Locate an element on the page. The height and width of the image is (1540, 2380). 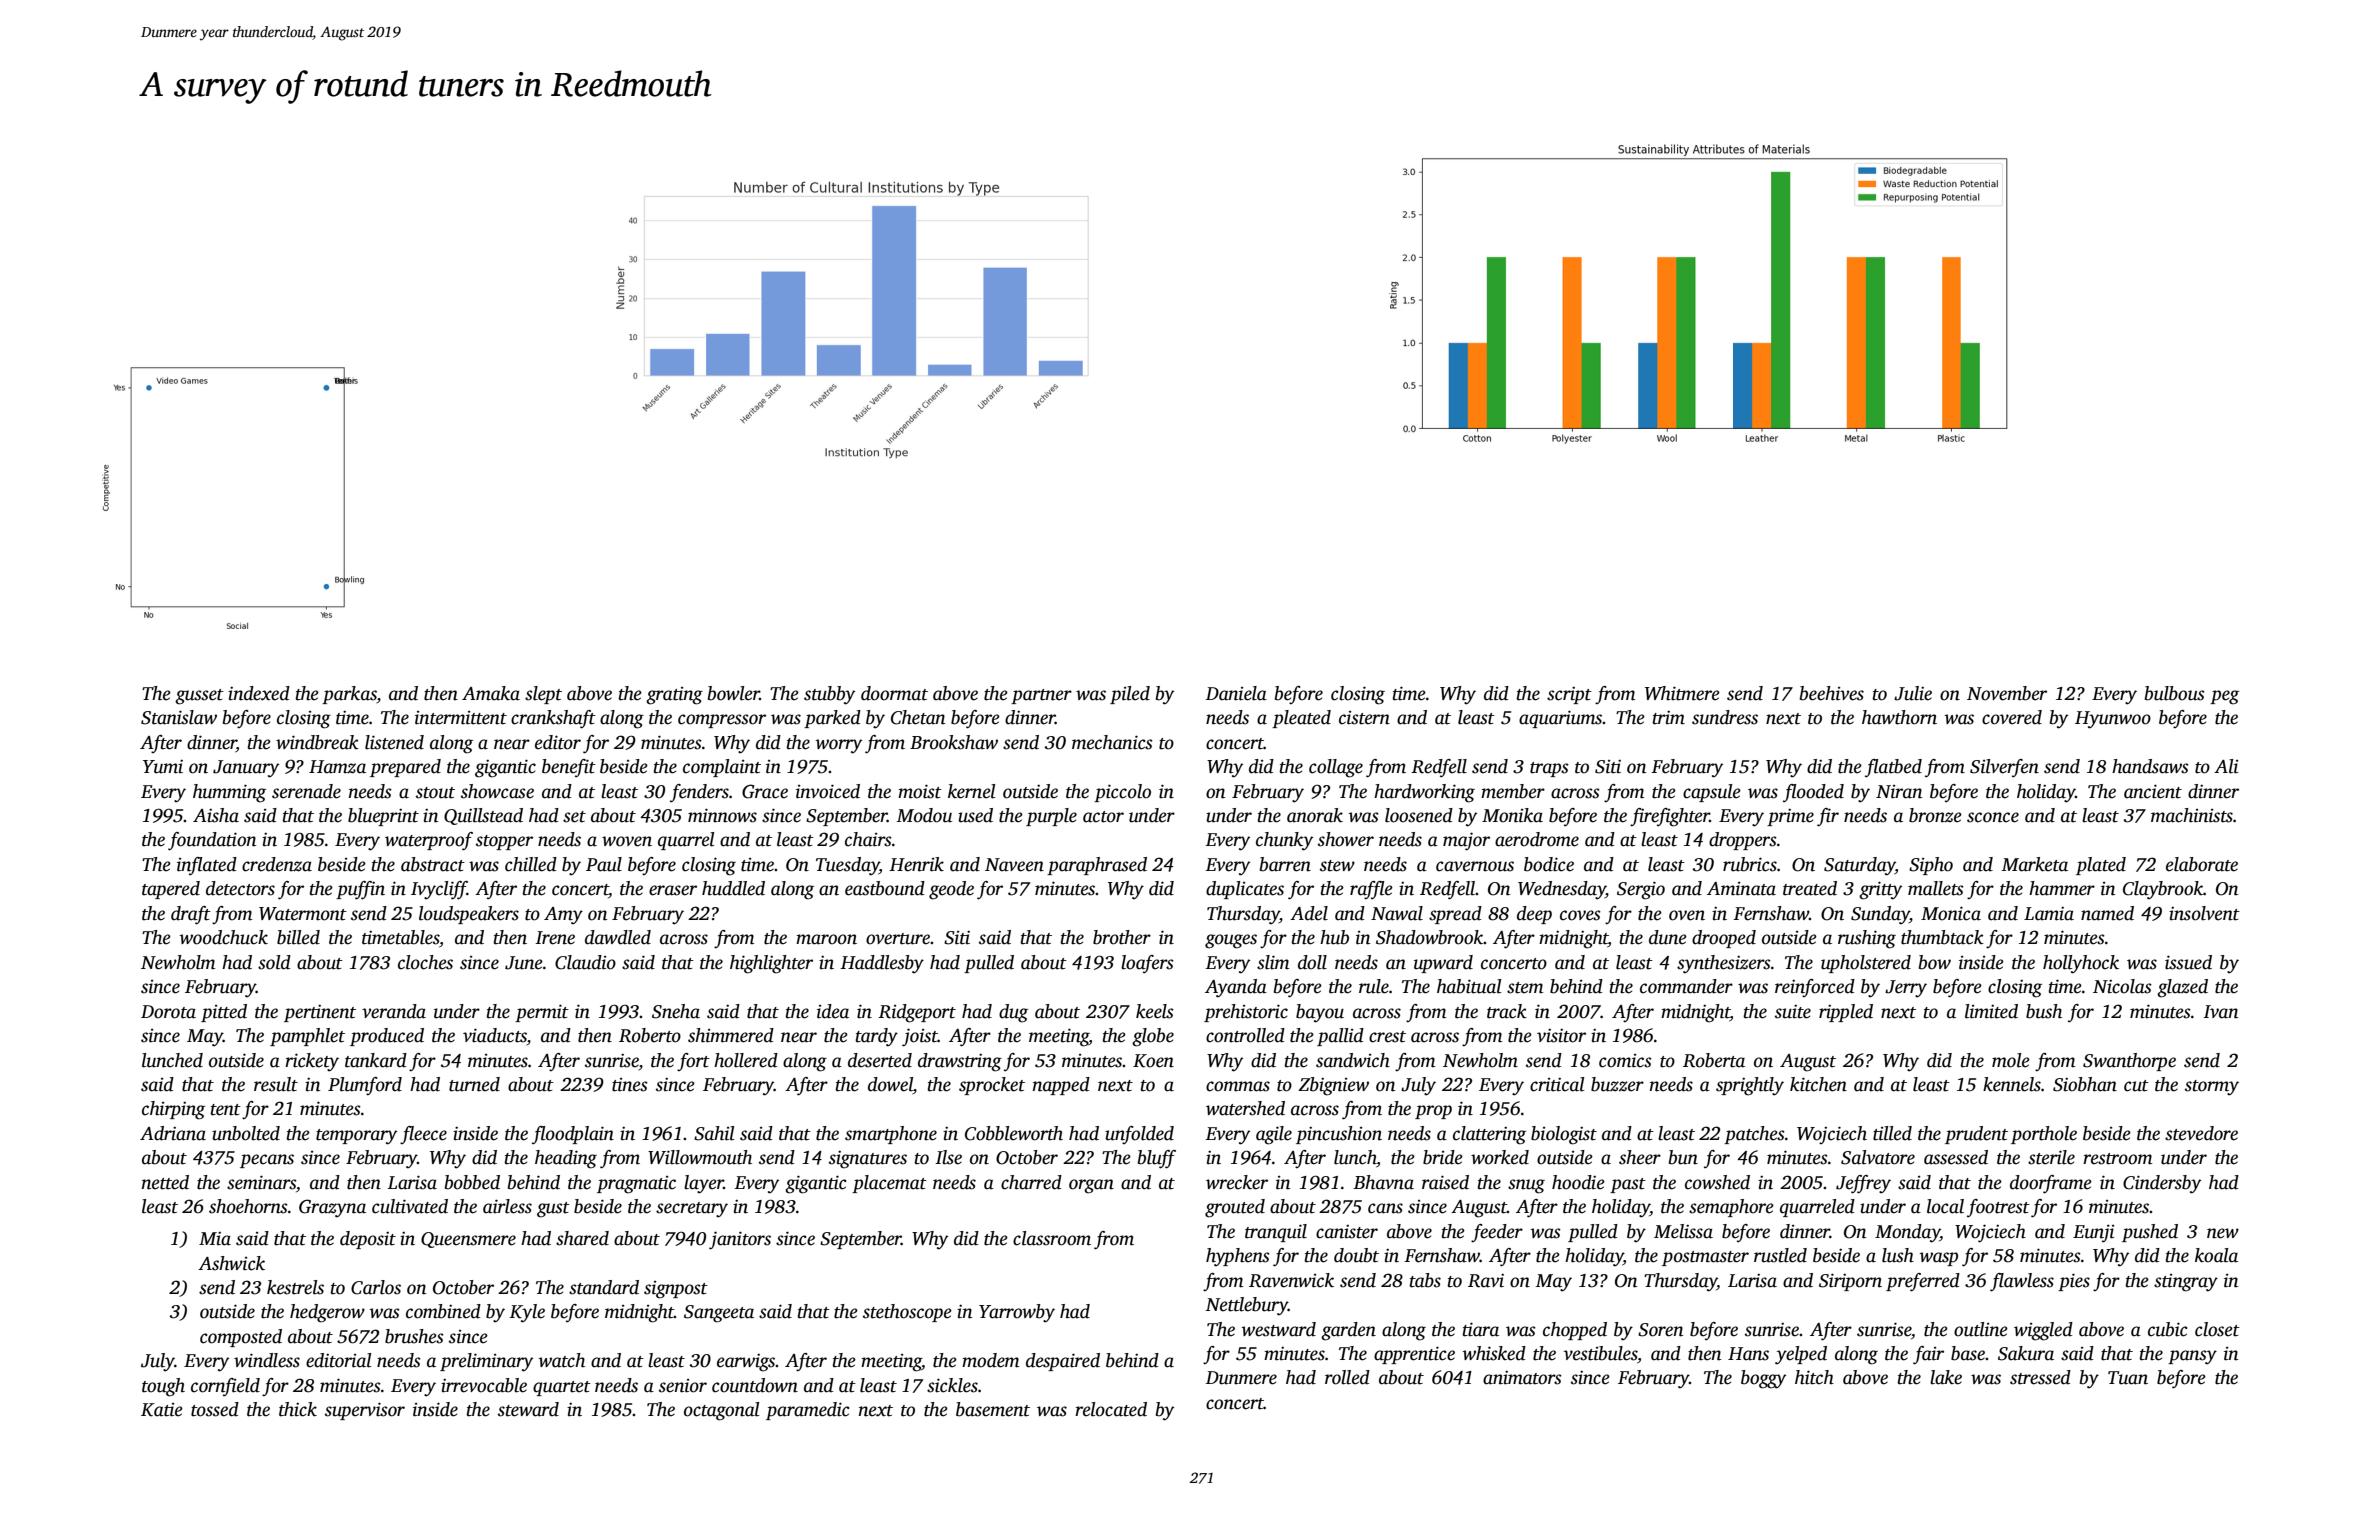
Henrik is located at coordinates (916, 864).
